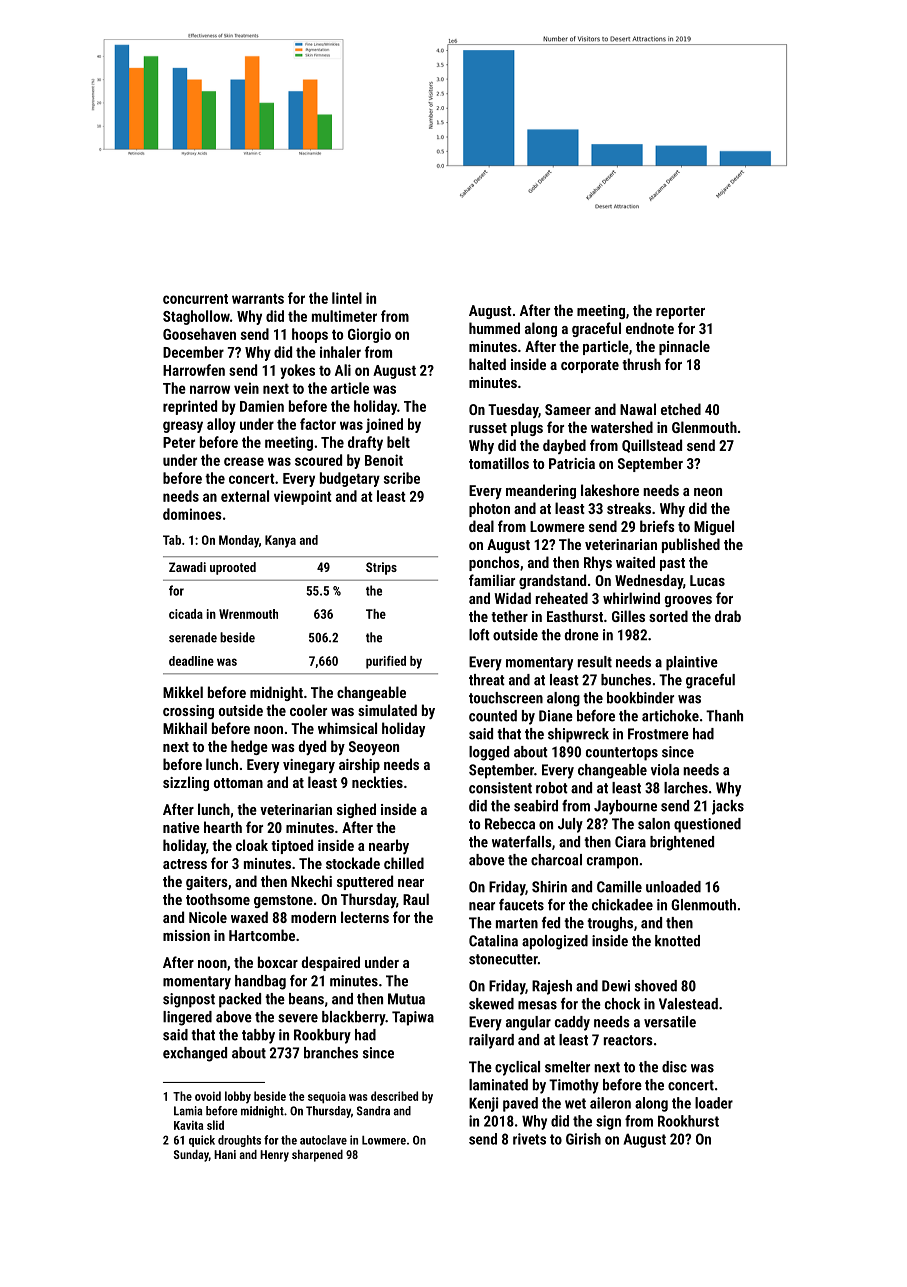  What do you see at coordinates (529, 1139) in the document?
I see `rivets` at bounding box center [529, 1139].
